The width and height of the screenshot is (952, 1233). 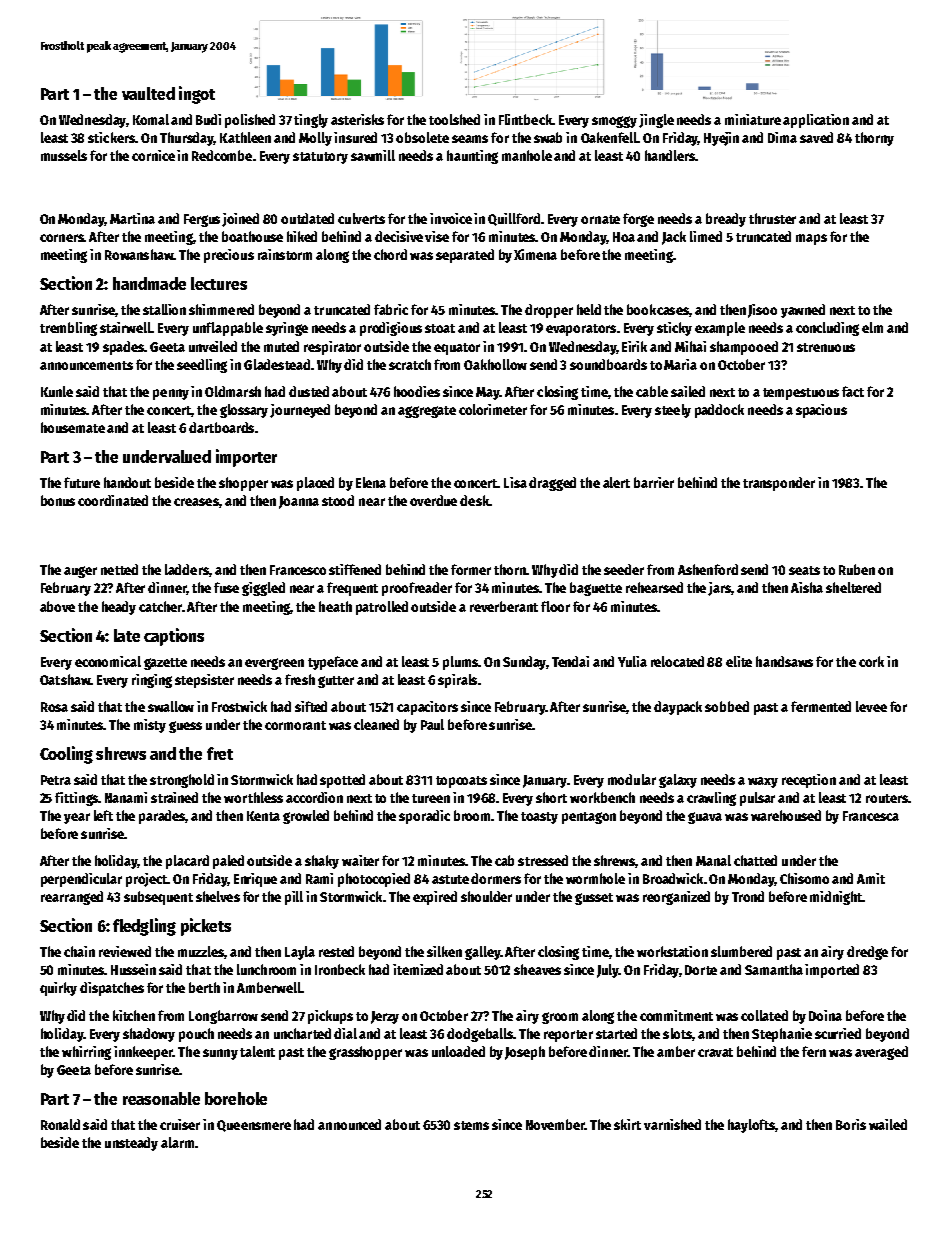 I want to click on routers, so click(x=887, y=798).
